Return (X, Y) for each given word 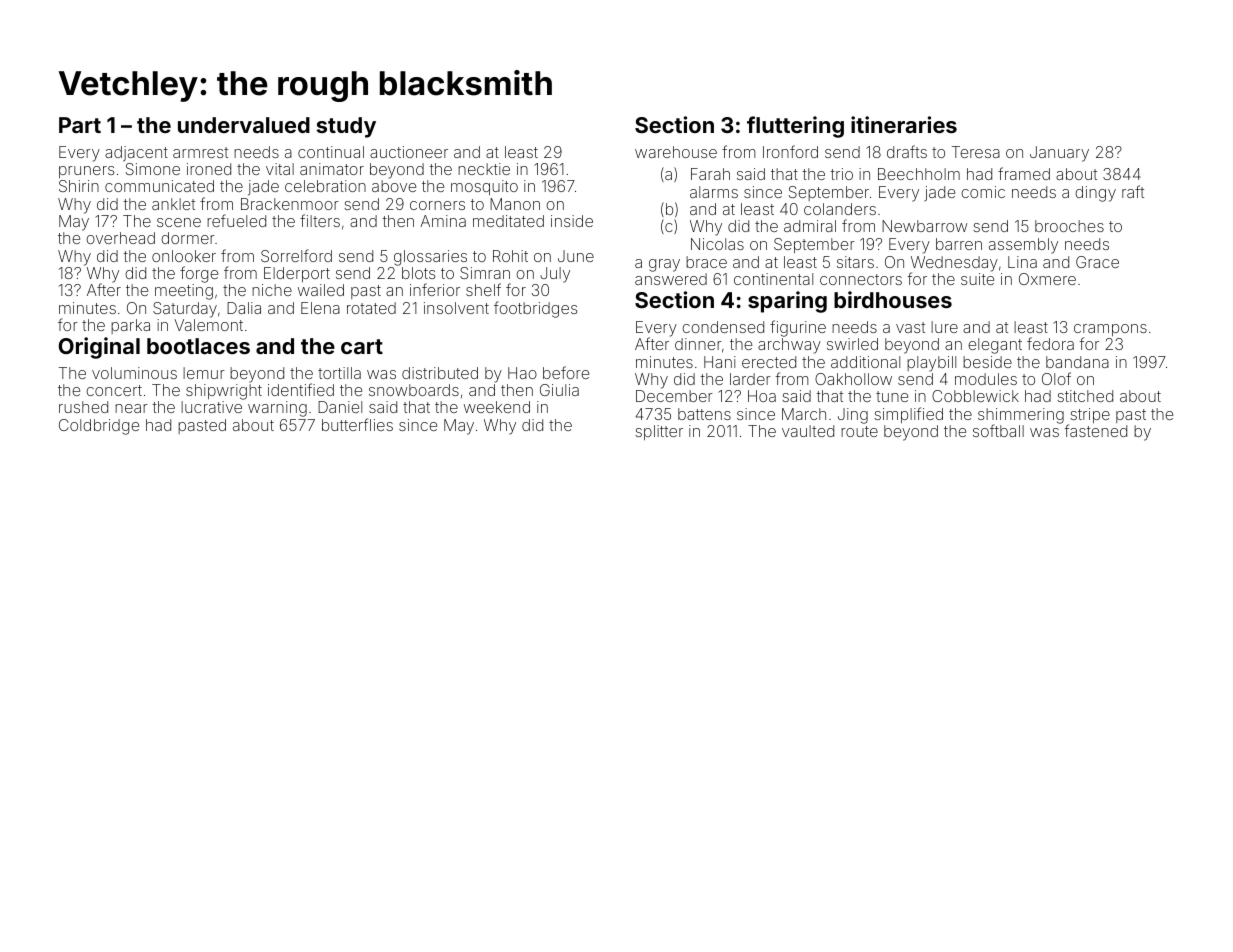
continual (331, 152)
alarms (714, 192)
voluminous (134, 373)
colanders (840, 209)
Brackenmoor (290, 204)
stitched (1085, 396)
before (566, 372)
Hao (522, 373)
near (131, 408)
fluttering (795, 127)
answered (671, 279)
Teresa (976, 152)
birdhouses (893, 299)
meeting (184, 292)
